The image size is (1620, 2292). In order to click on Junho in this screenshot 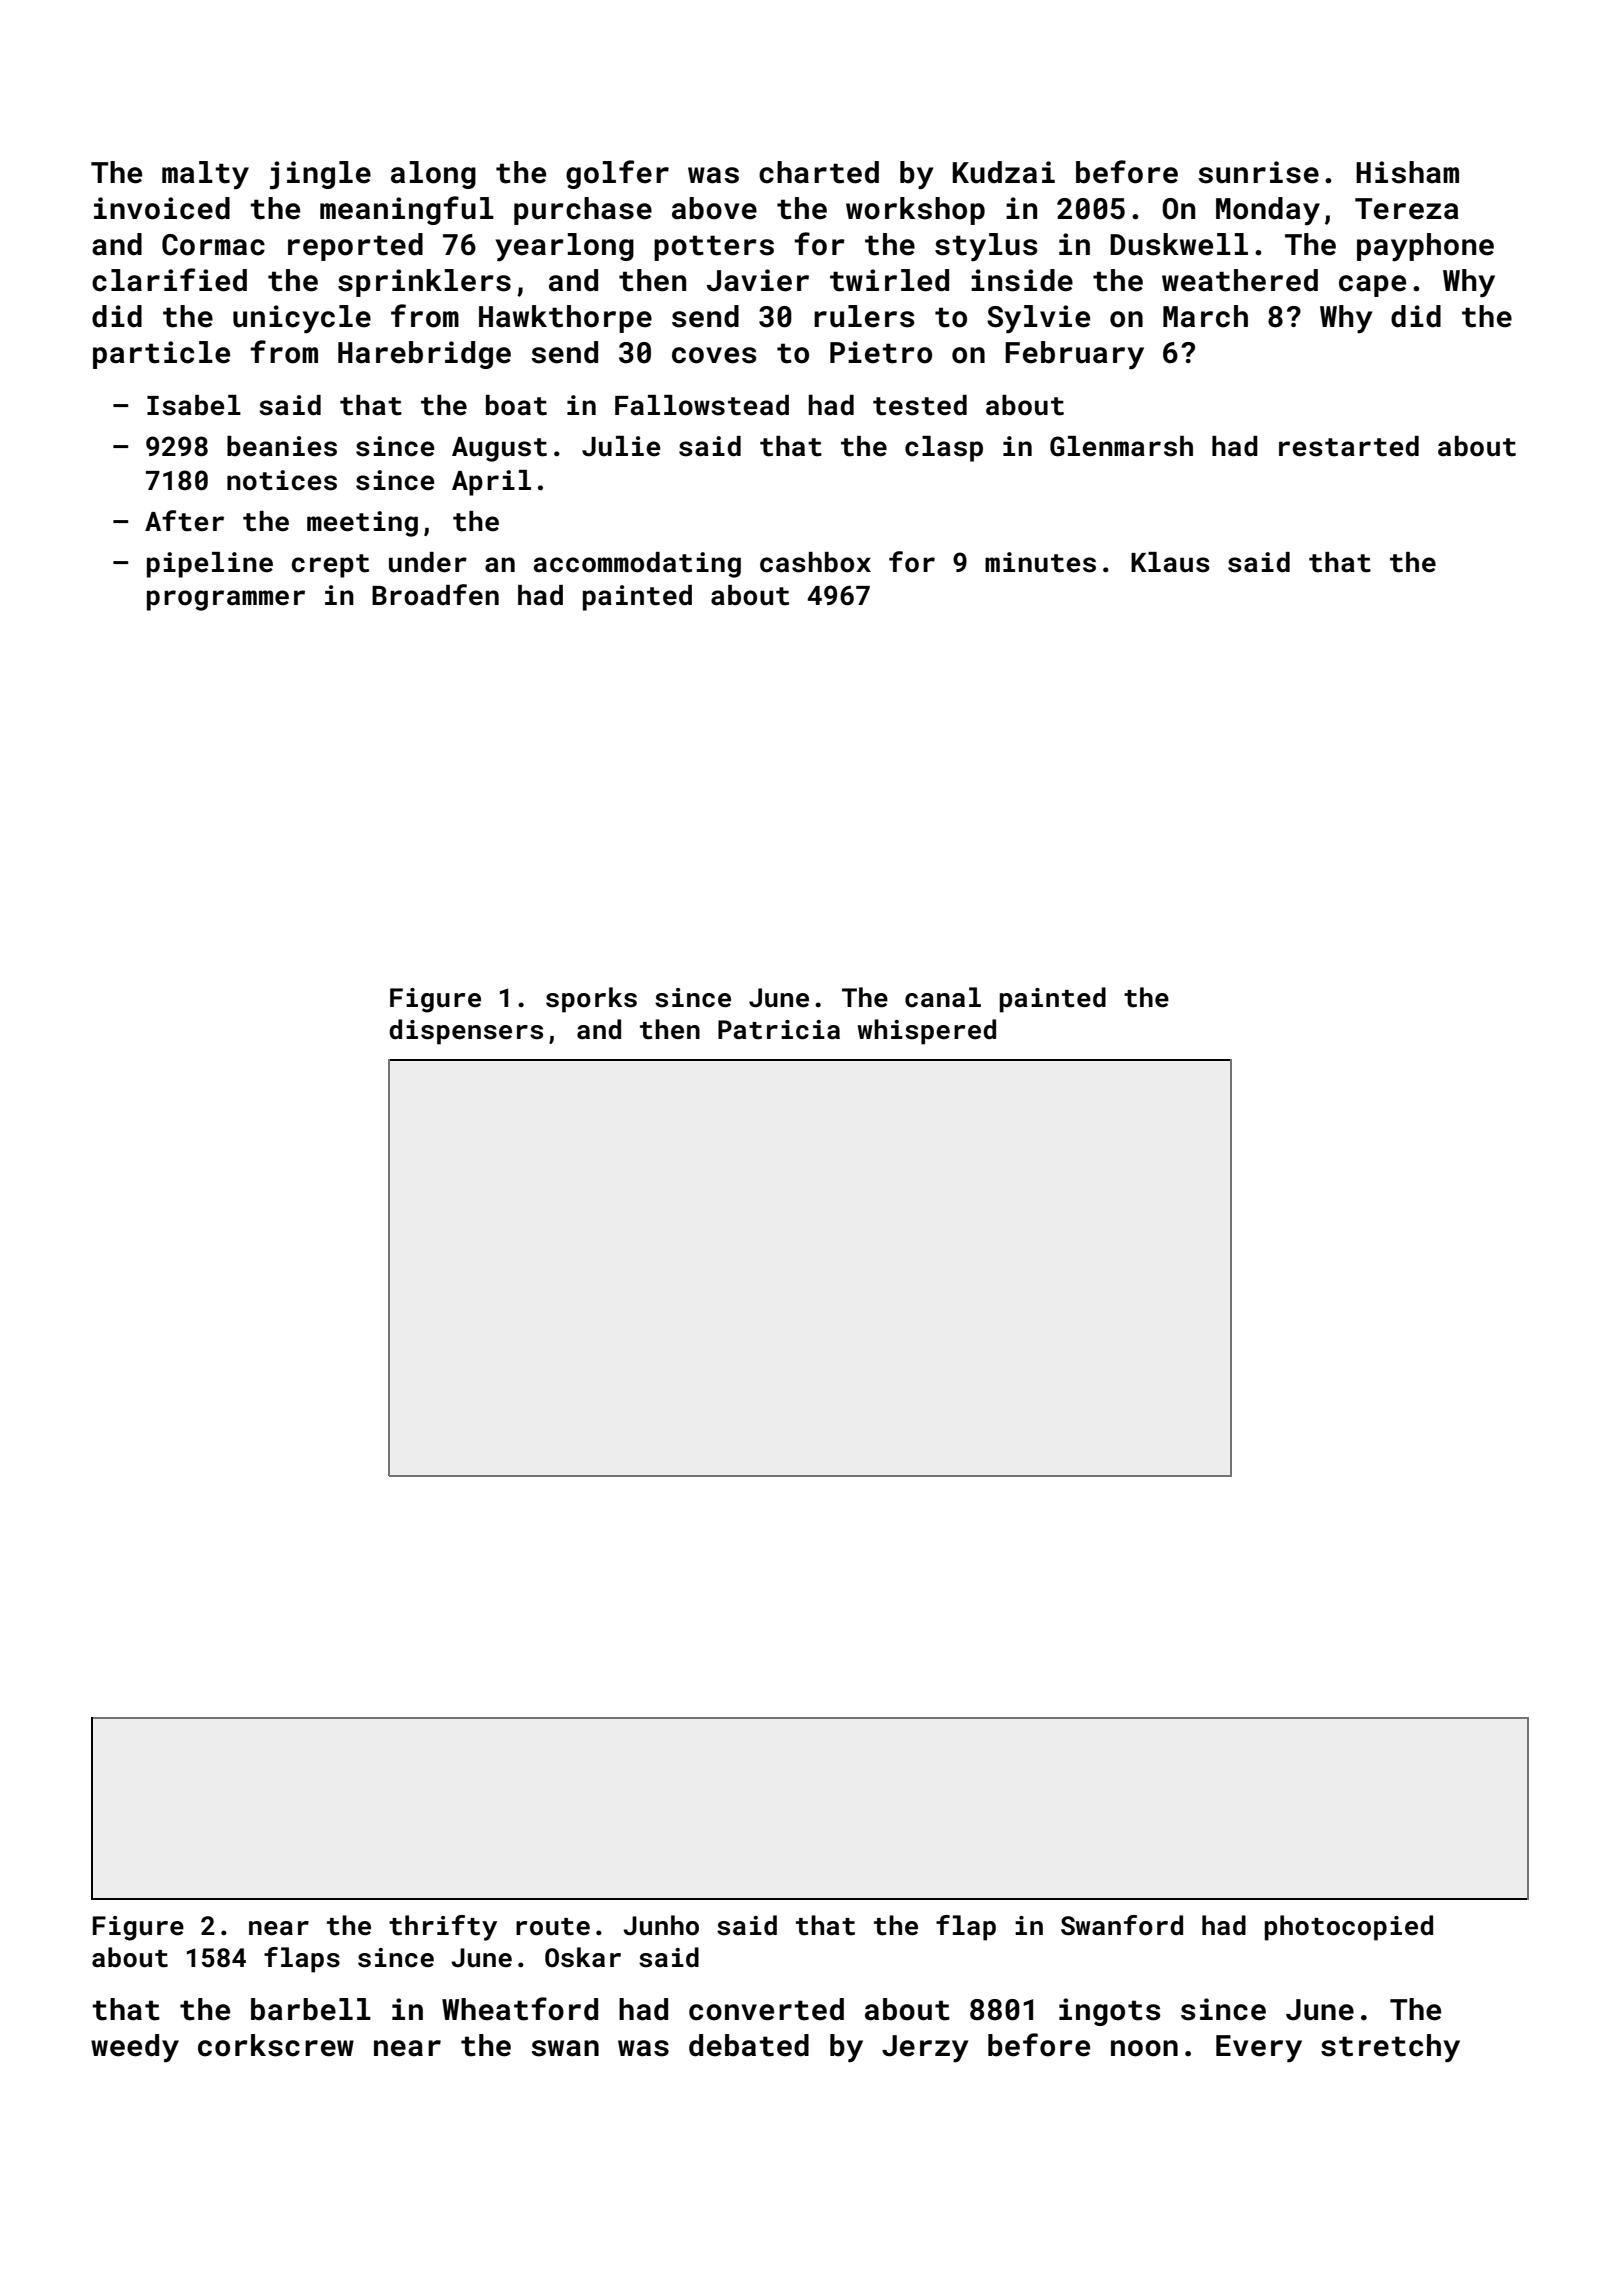, I will do `click(661, 1925)`.
